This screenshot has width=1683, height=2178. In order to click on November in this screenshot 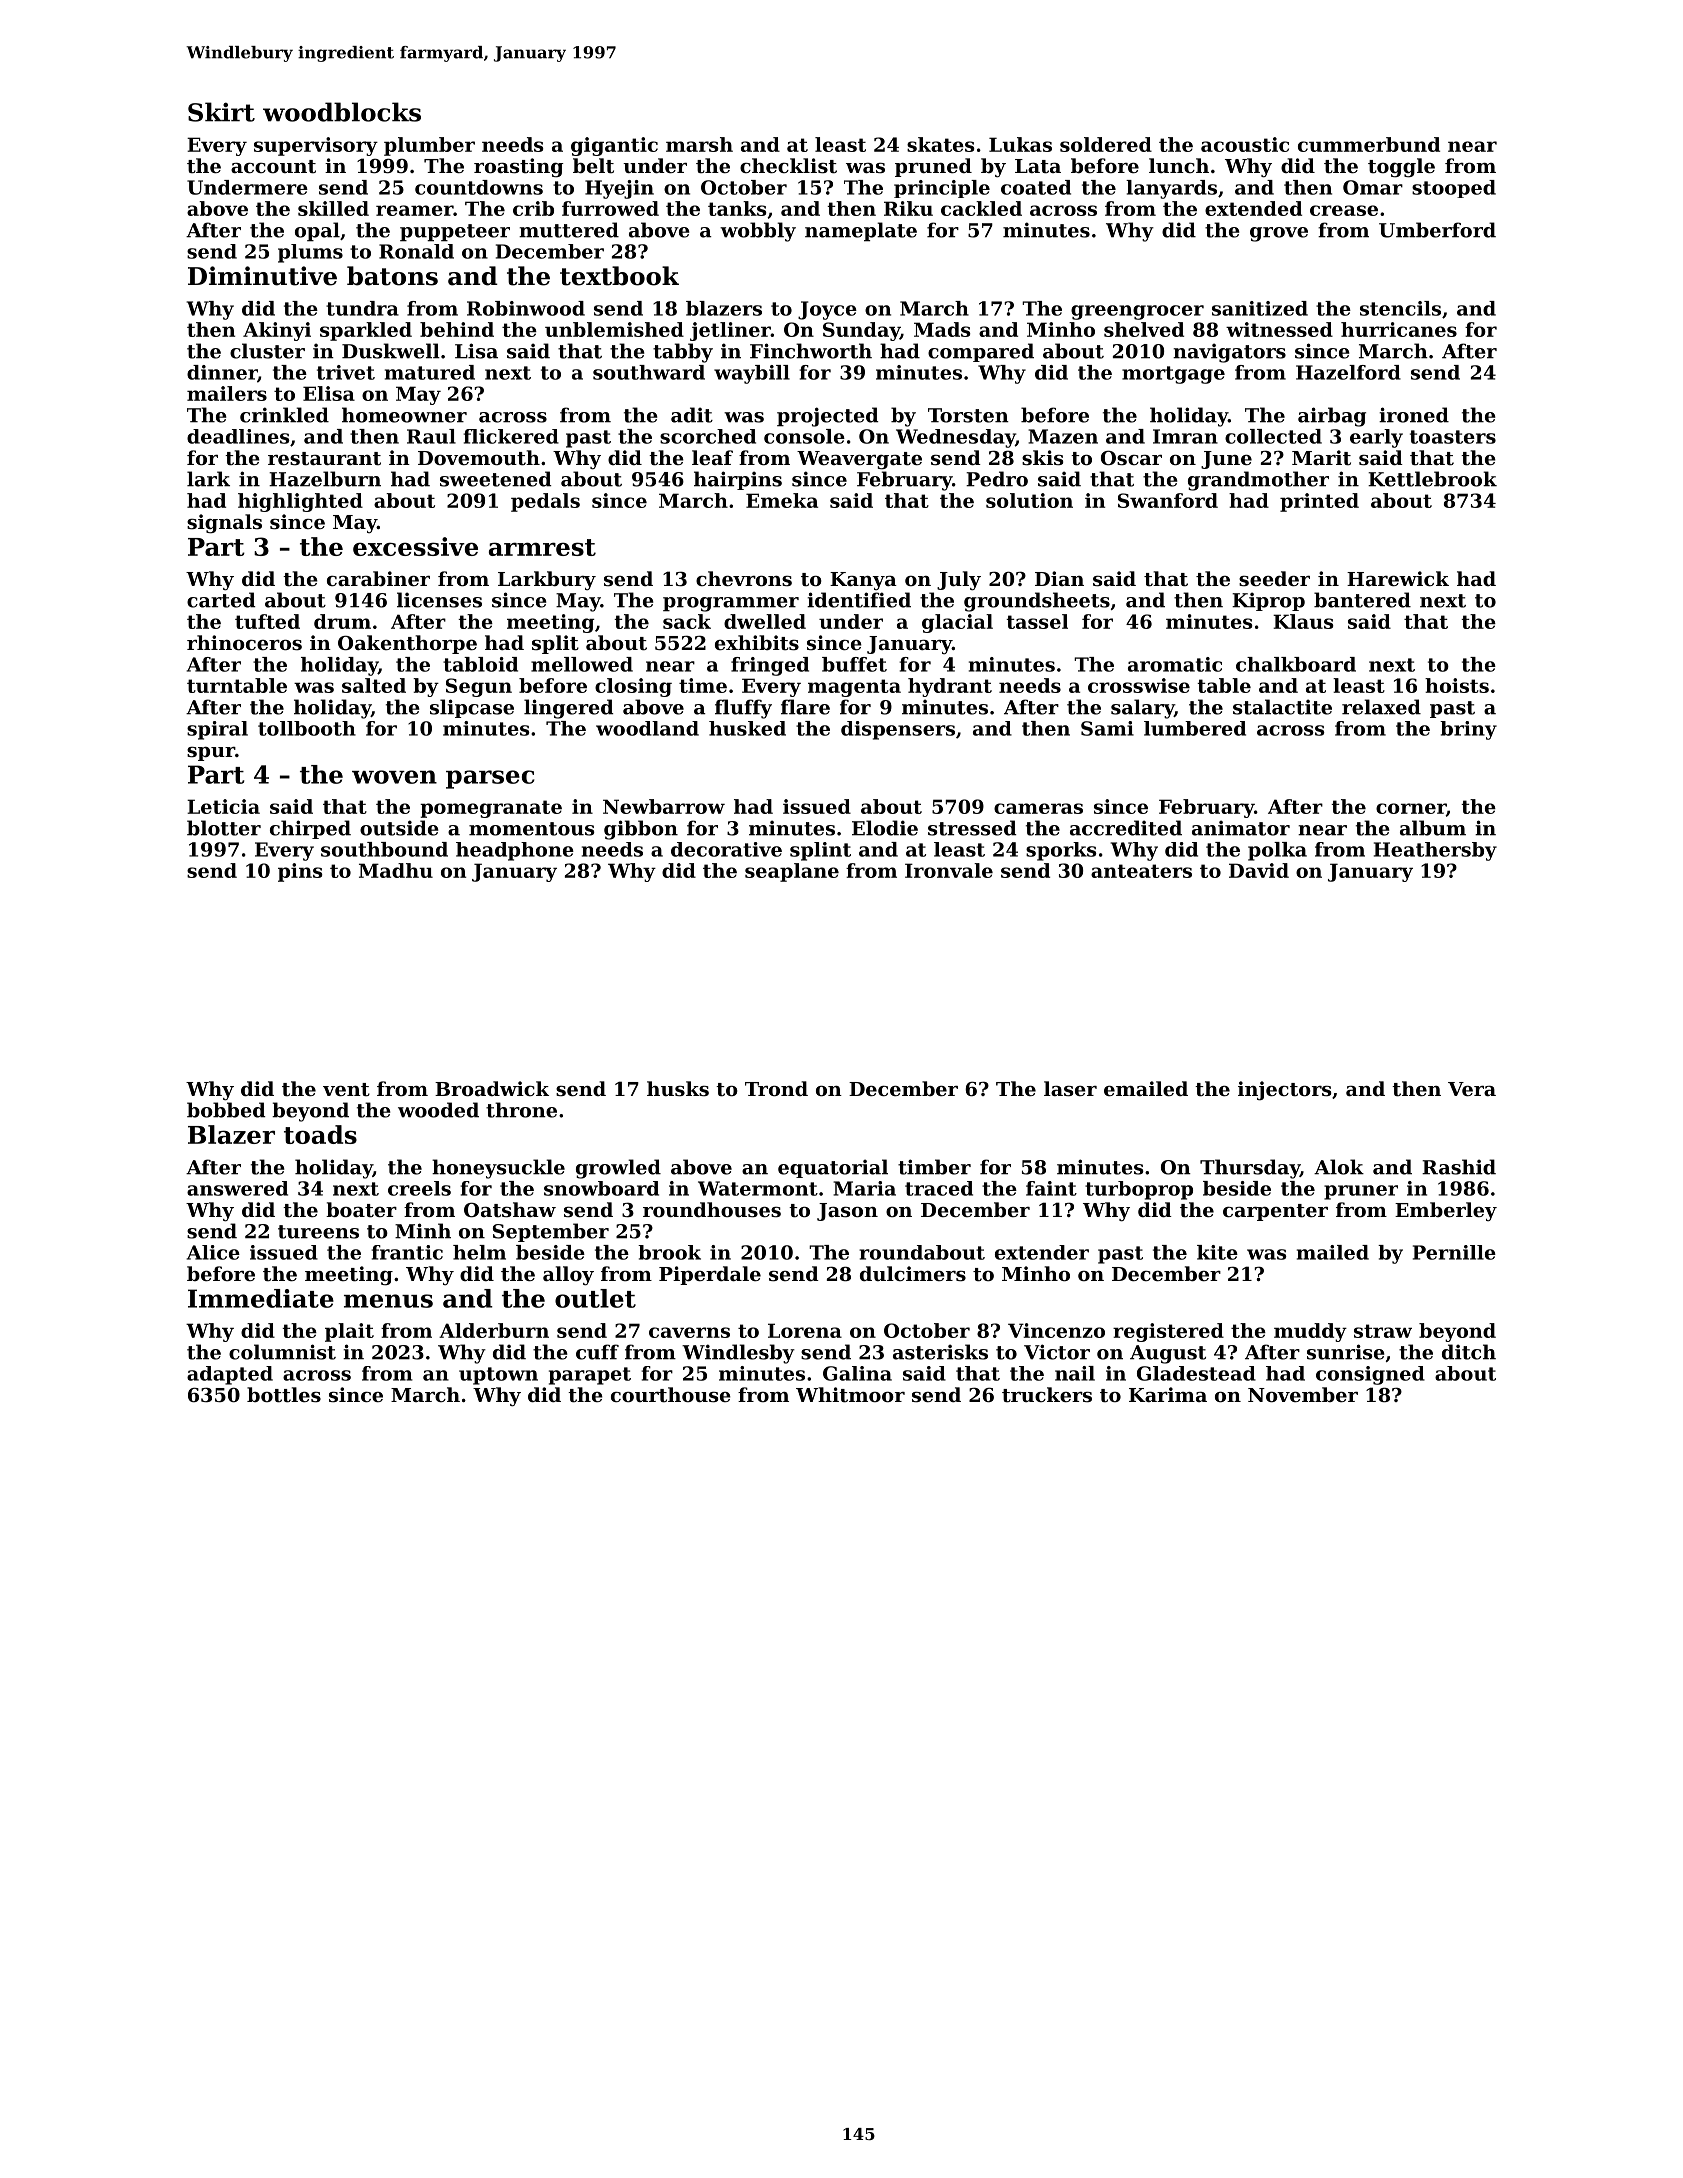, I will do `click(1303, 1394)`.
